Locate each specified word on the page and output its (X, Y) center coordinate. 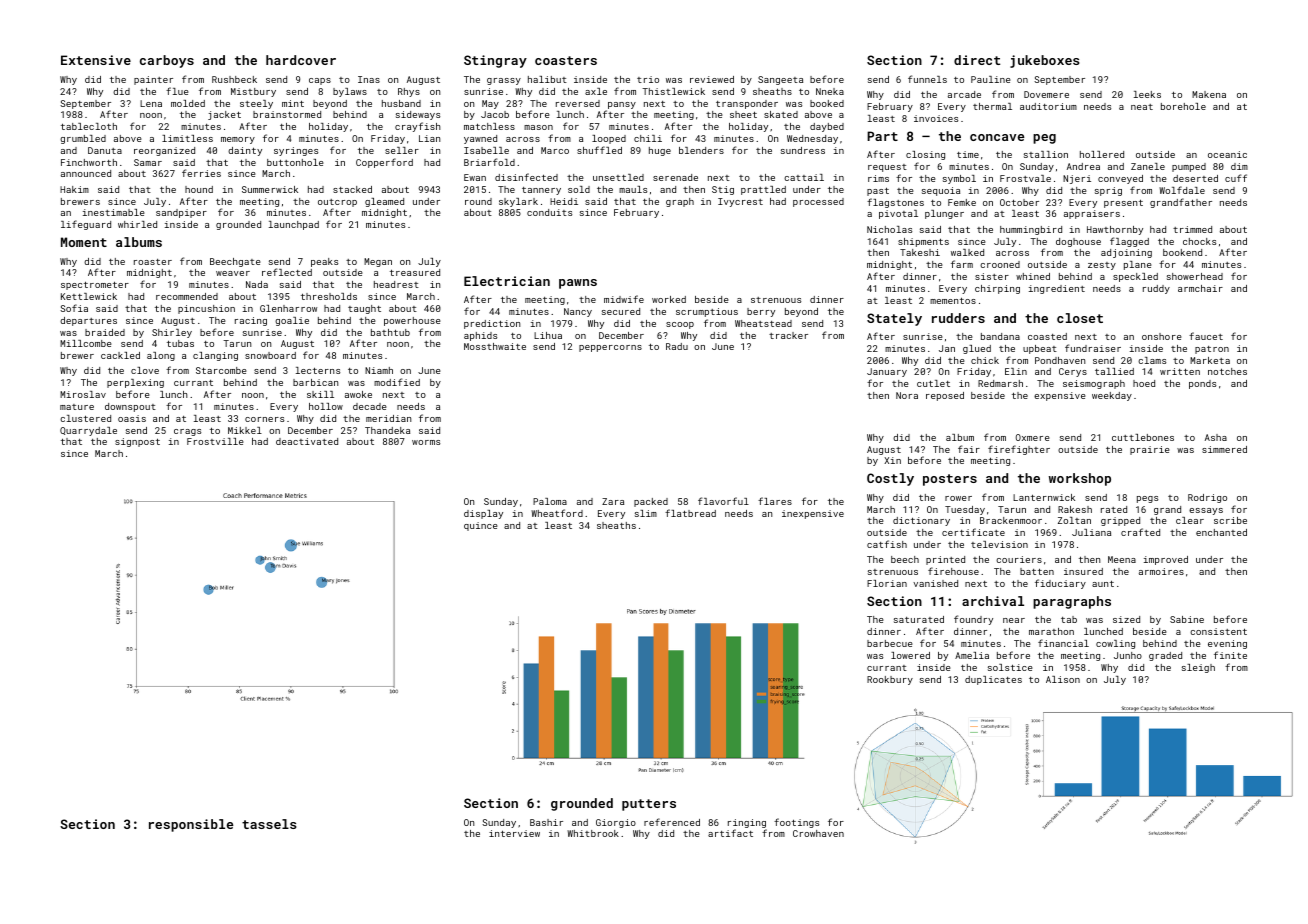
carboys (167, 61)
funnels (927, 79)
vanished (935, 583)
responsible (191, 825)
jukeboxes (1045, 61)
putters (649, 805)
